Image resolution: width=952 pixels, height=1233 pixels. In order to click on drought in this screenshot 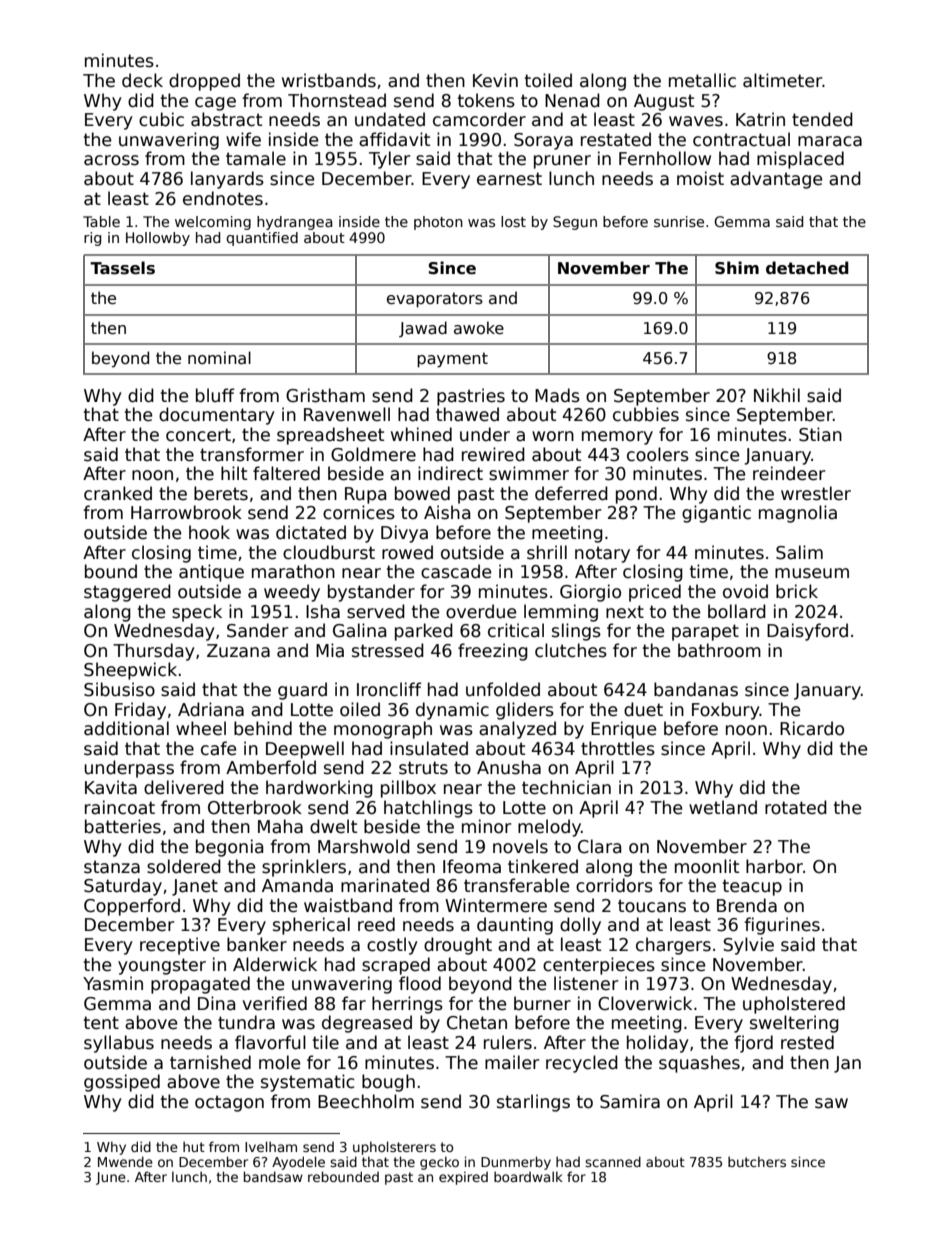, I will do `click(458, 946)`.
